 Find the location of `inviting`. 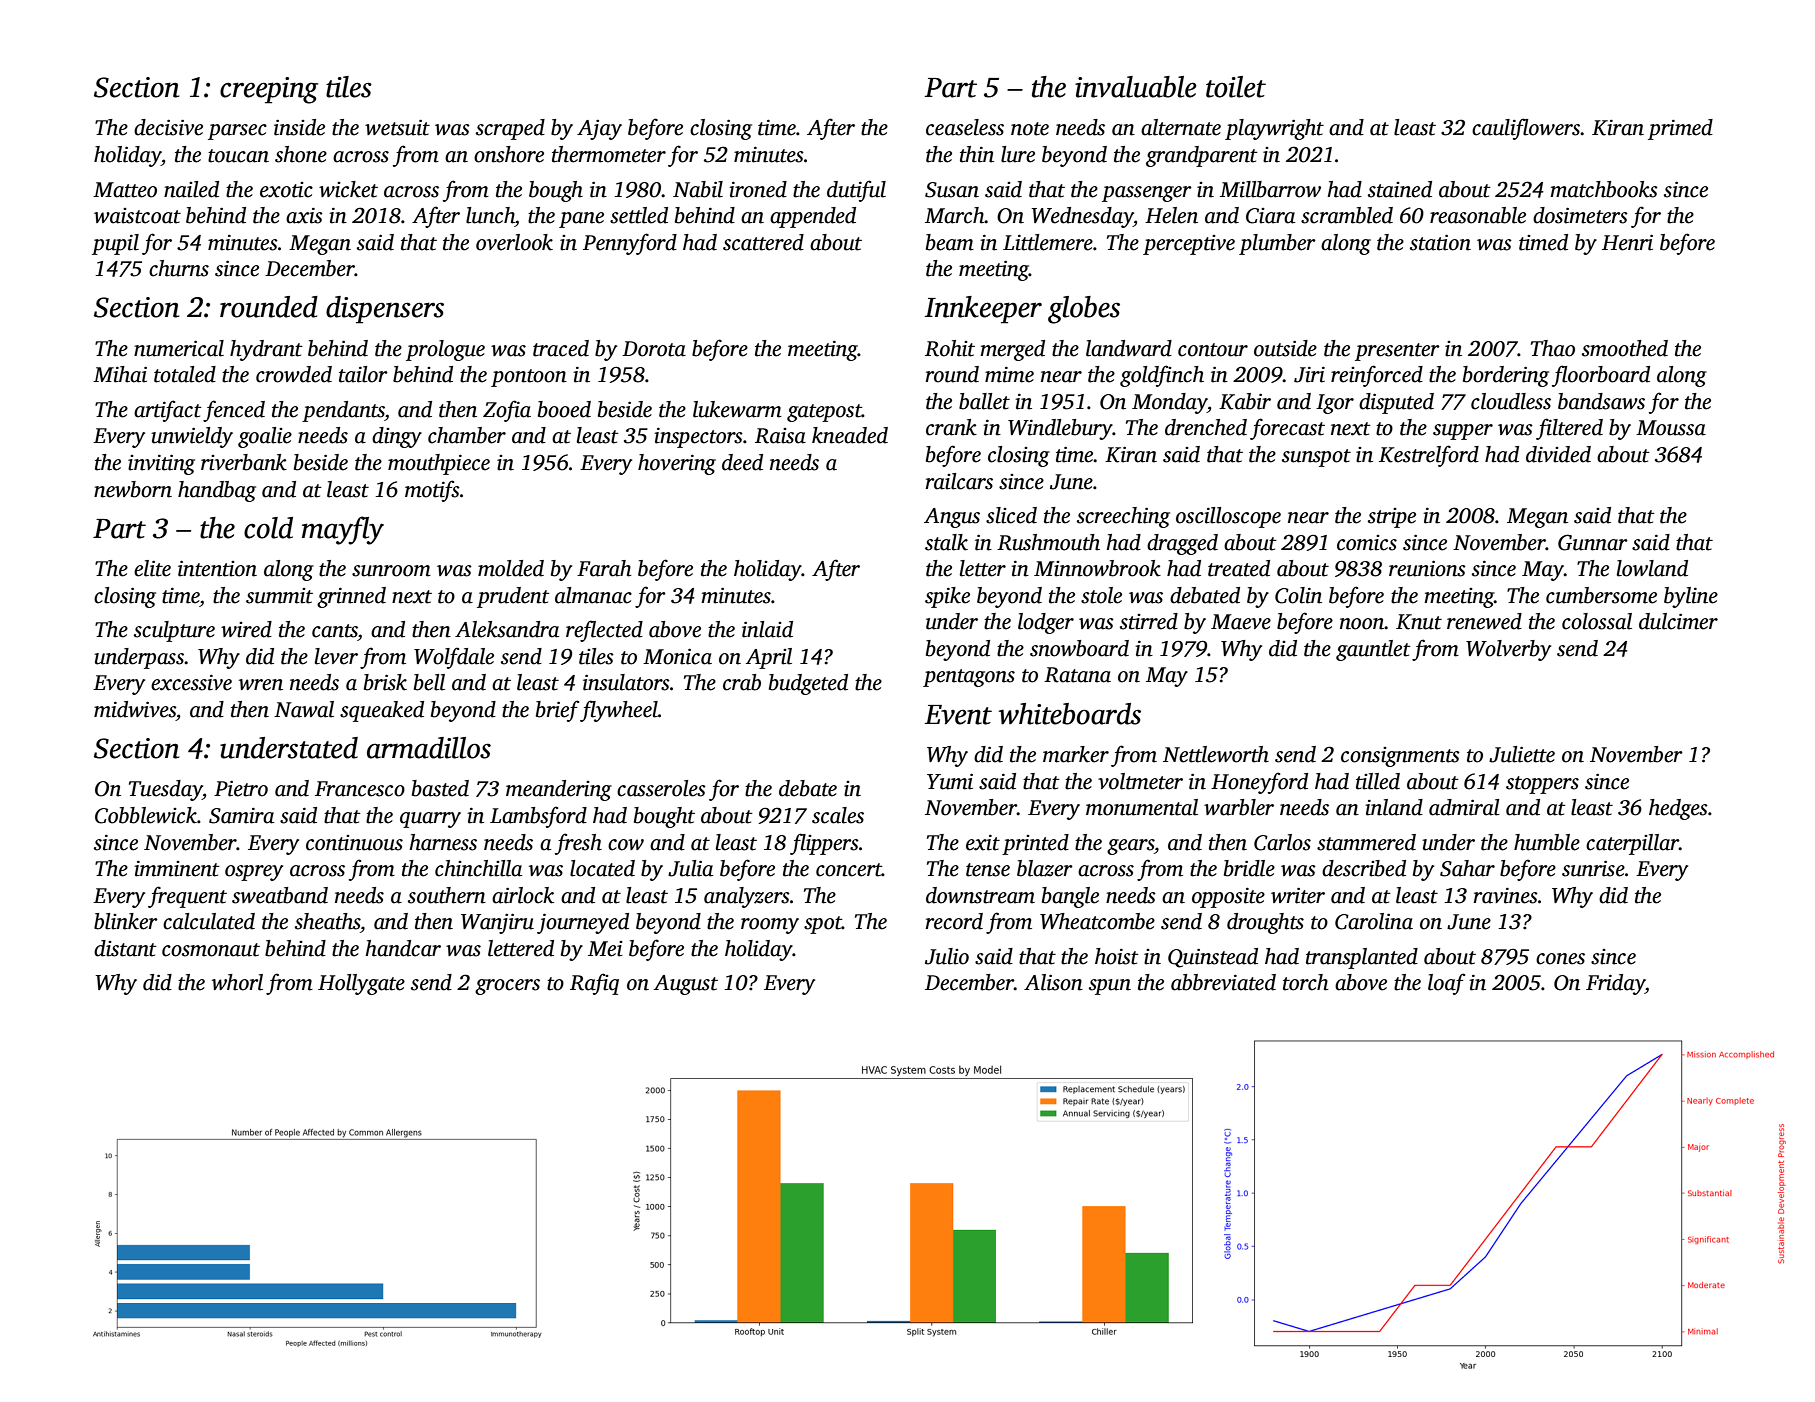

inviting is located at coordinates (161, 465).
